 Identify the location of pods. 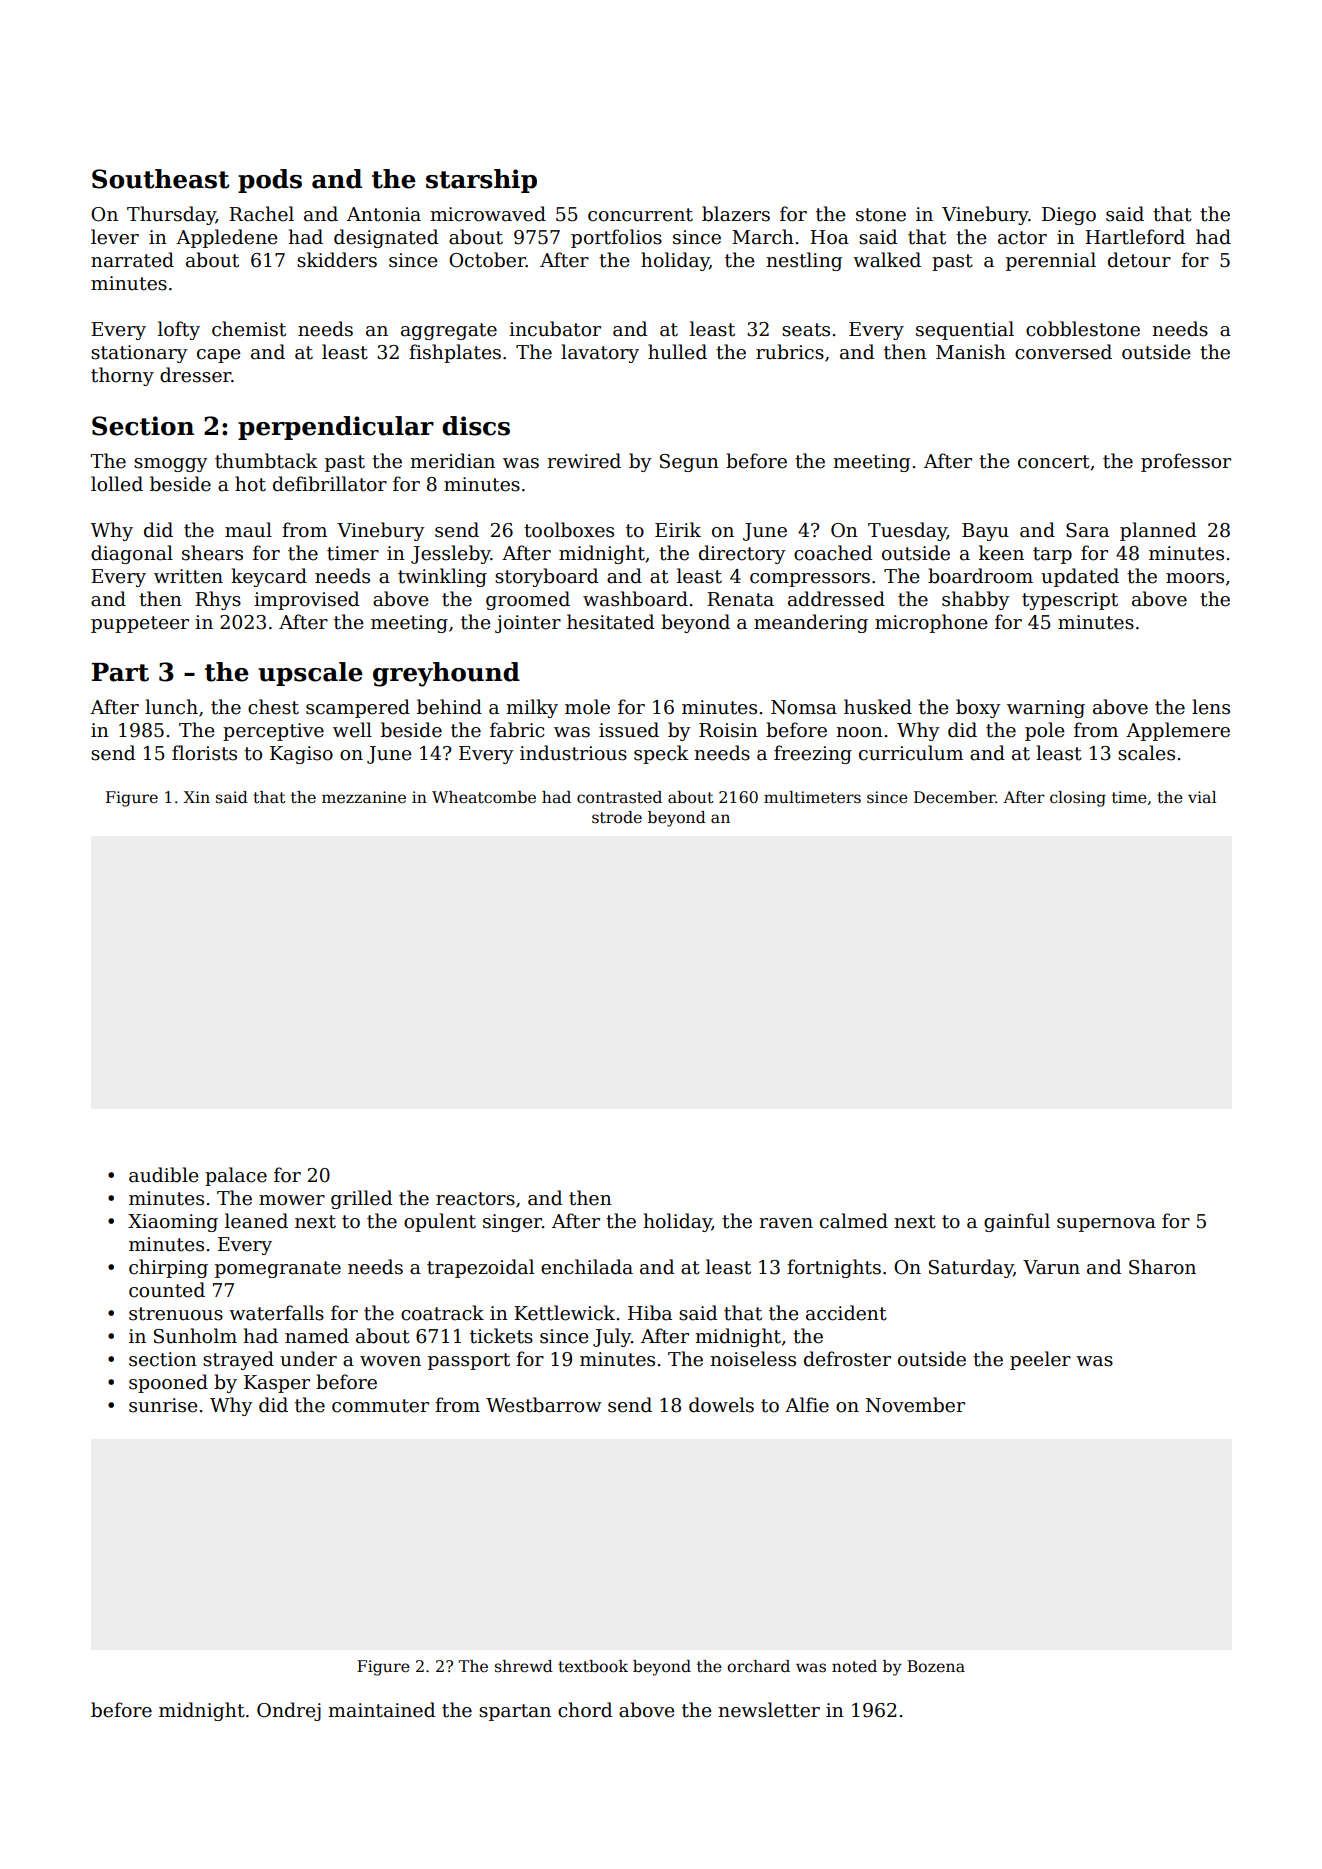
(270, 181).
